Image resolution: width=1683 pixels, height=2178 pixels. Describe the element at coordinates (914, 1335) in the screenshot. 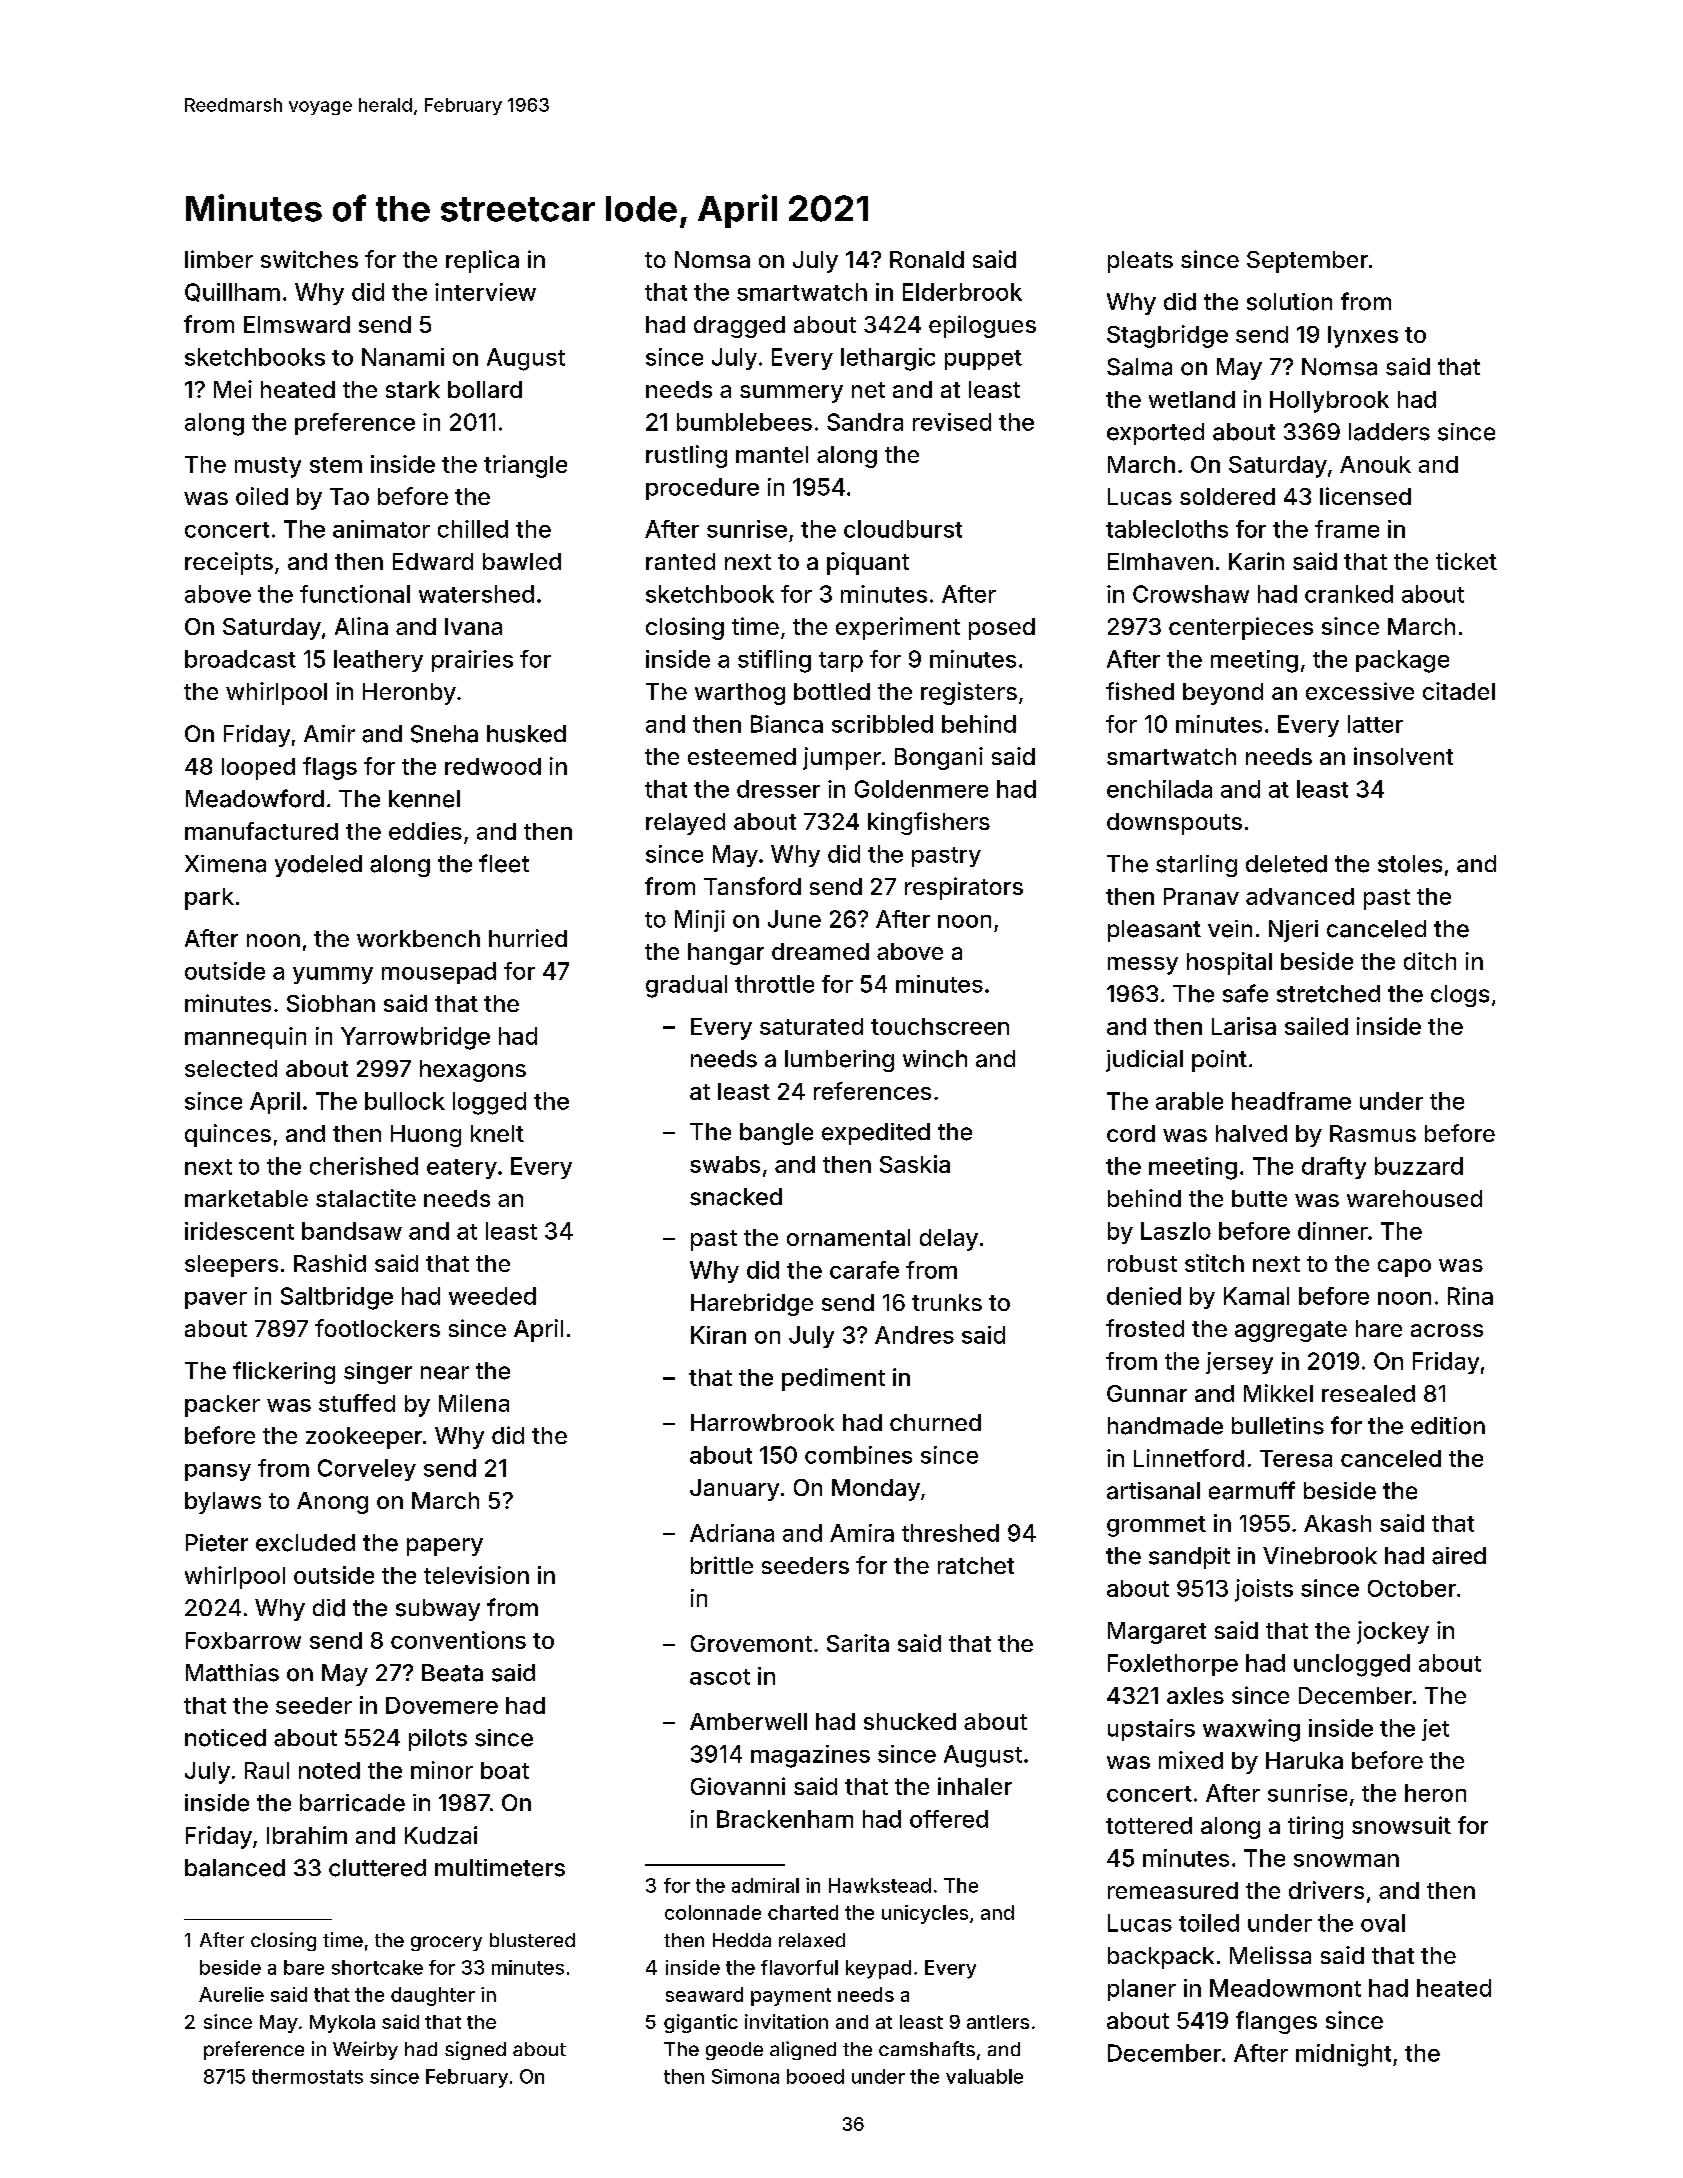

I see `Andres` at that location.
